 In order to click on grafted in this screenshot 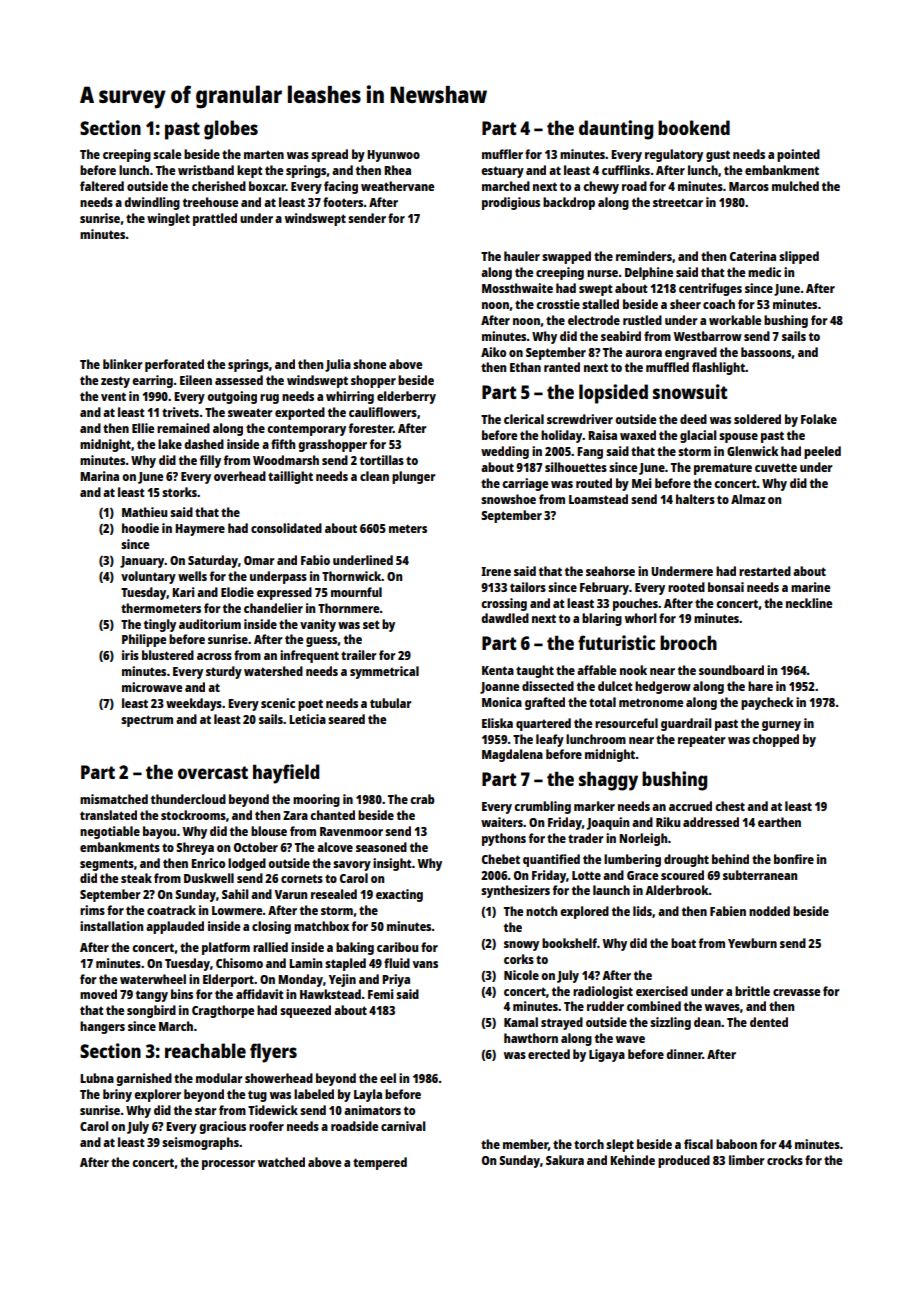, I will do `click(545, 703)`.
